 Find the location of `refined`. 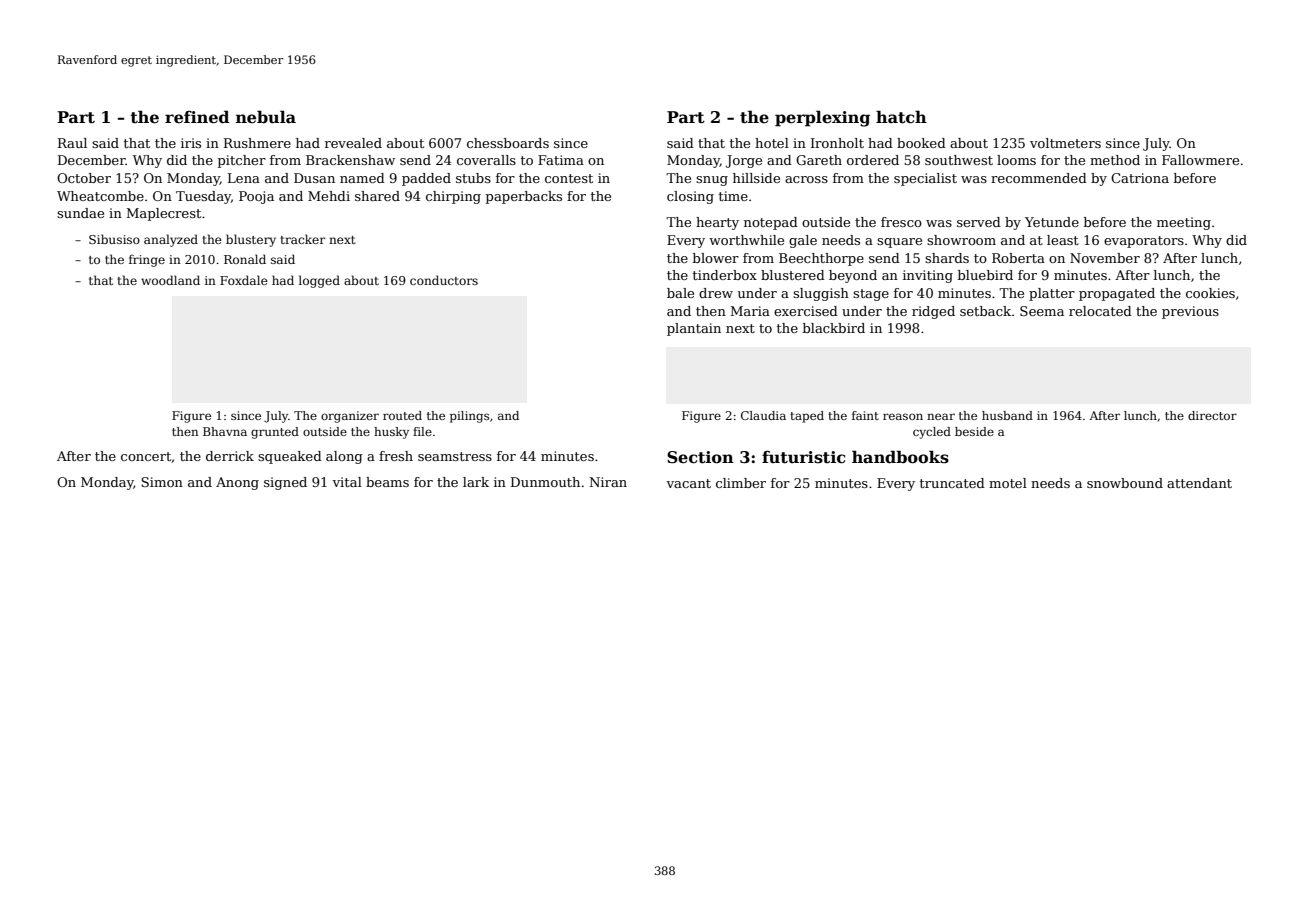

refined is located at coordinates (197, 117).
